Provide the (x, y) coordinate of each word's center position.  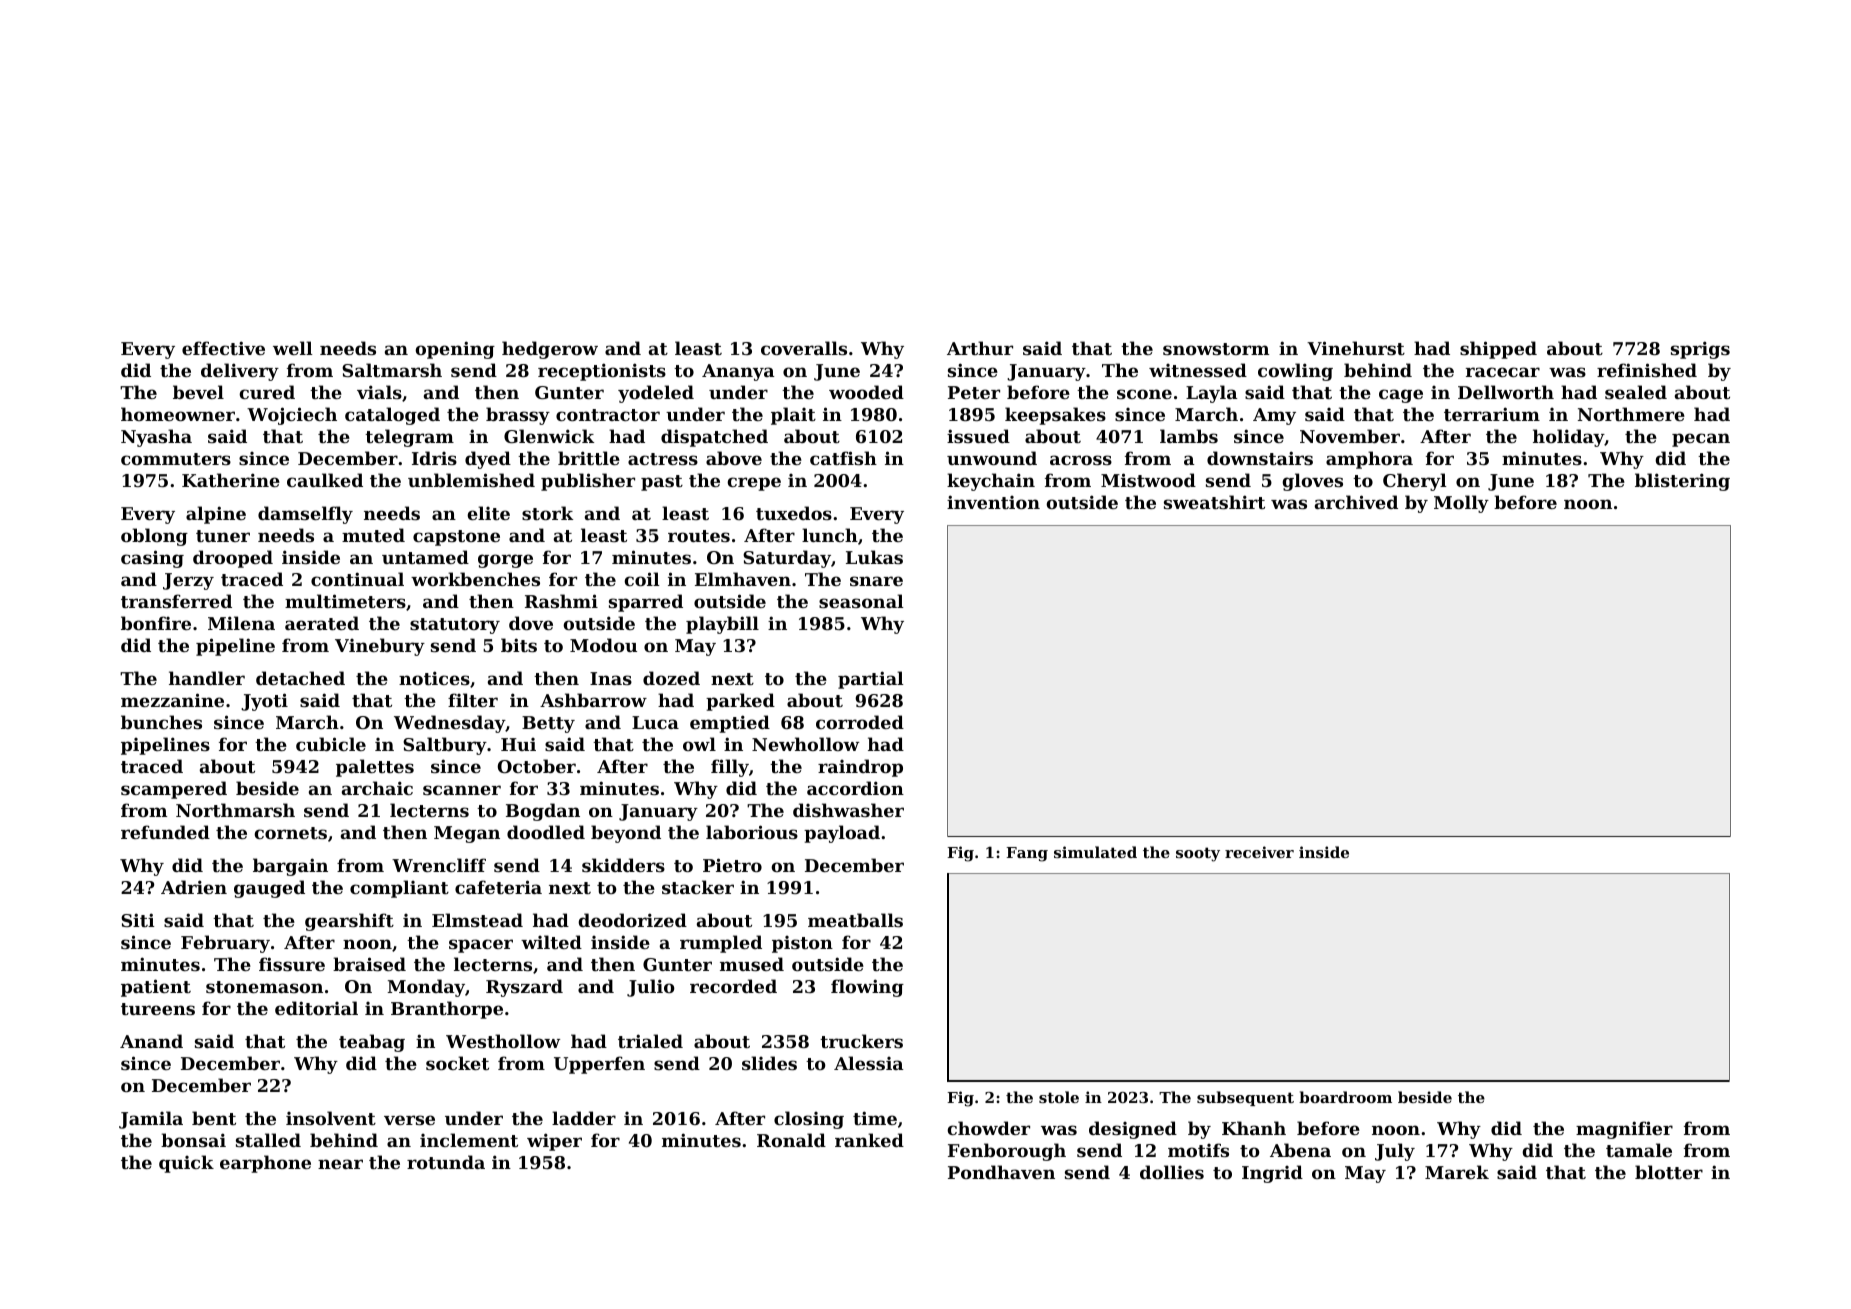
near (340, 1164)
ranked (869, 1140)
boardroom (1345, 1097)
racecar (1503, 372)
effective (223, 348)
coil (642, 579)
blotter (1669, 1172)
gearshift (349, 922)
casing (152, 559)
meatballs (855, 920)
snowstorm (1216, 349)
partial (871, 680)
